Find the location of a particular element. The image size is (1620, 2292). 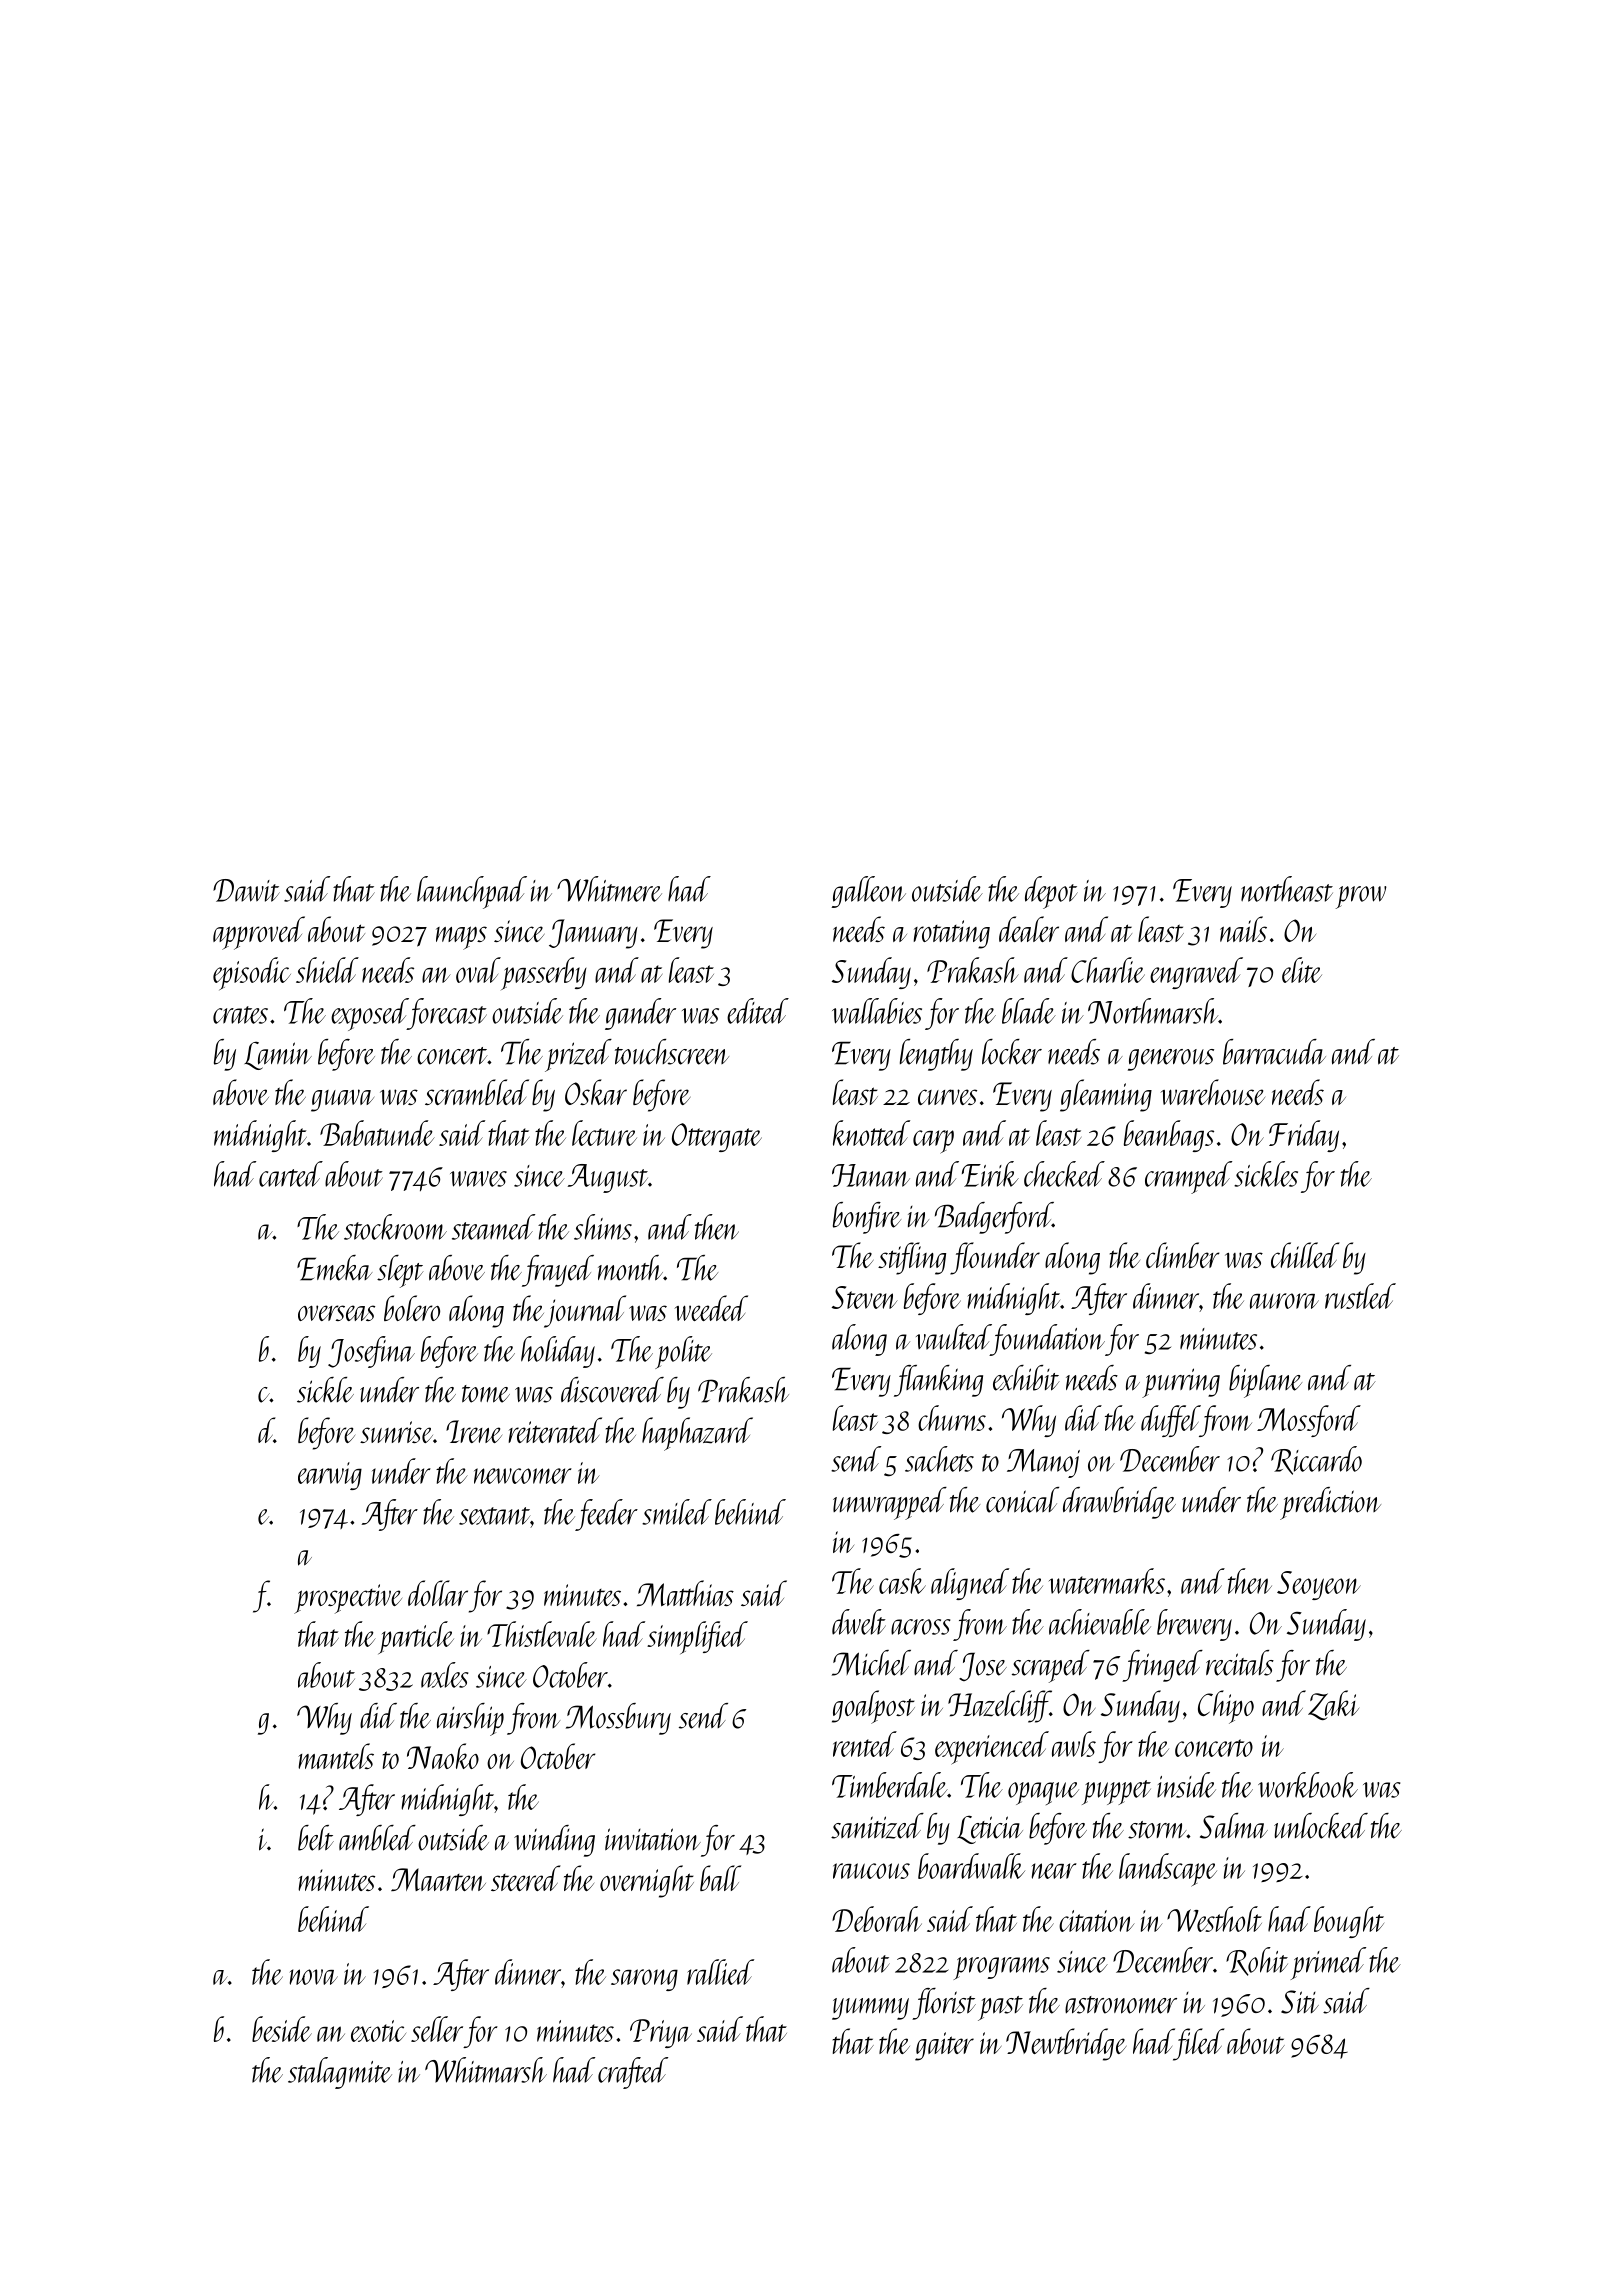

cask is located at coordinates (902, 1581).
